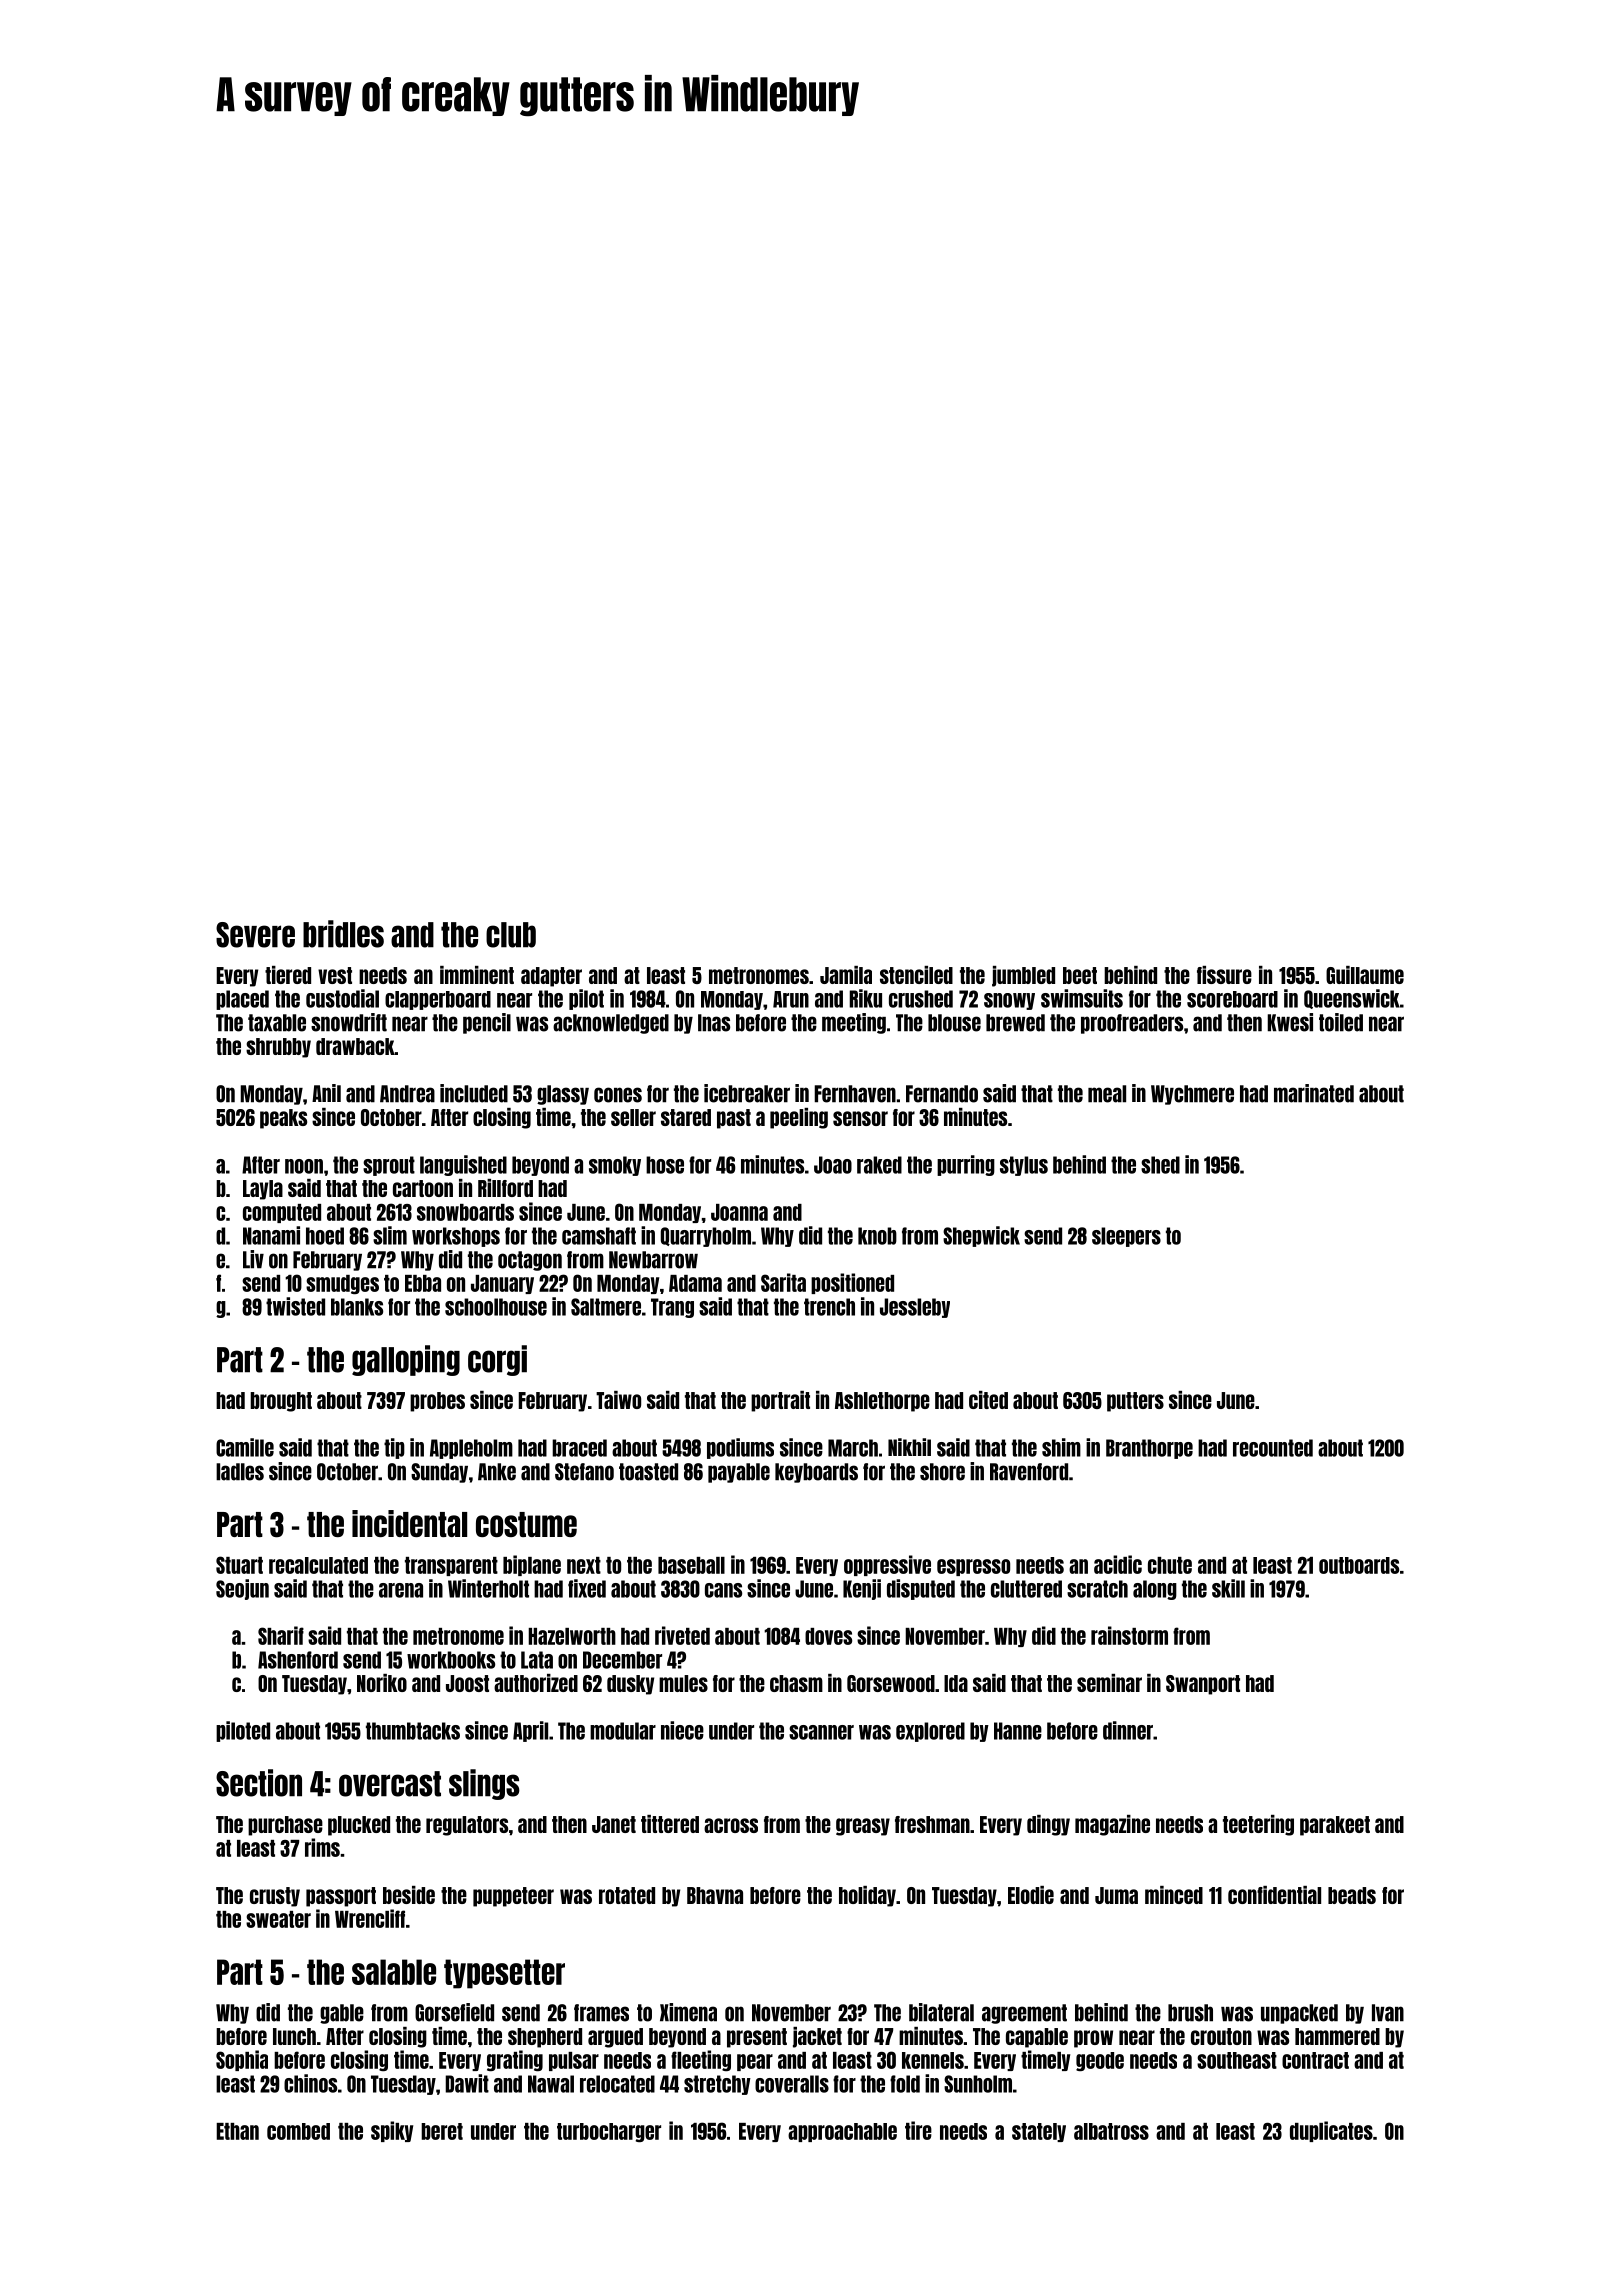 The width and height of the document is (1620, 2292). Describe the element at coordinates (1111, 2131) in the document. I see `albatross` at that location.
